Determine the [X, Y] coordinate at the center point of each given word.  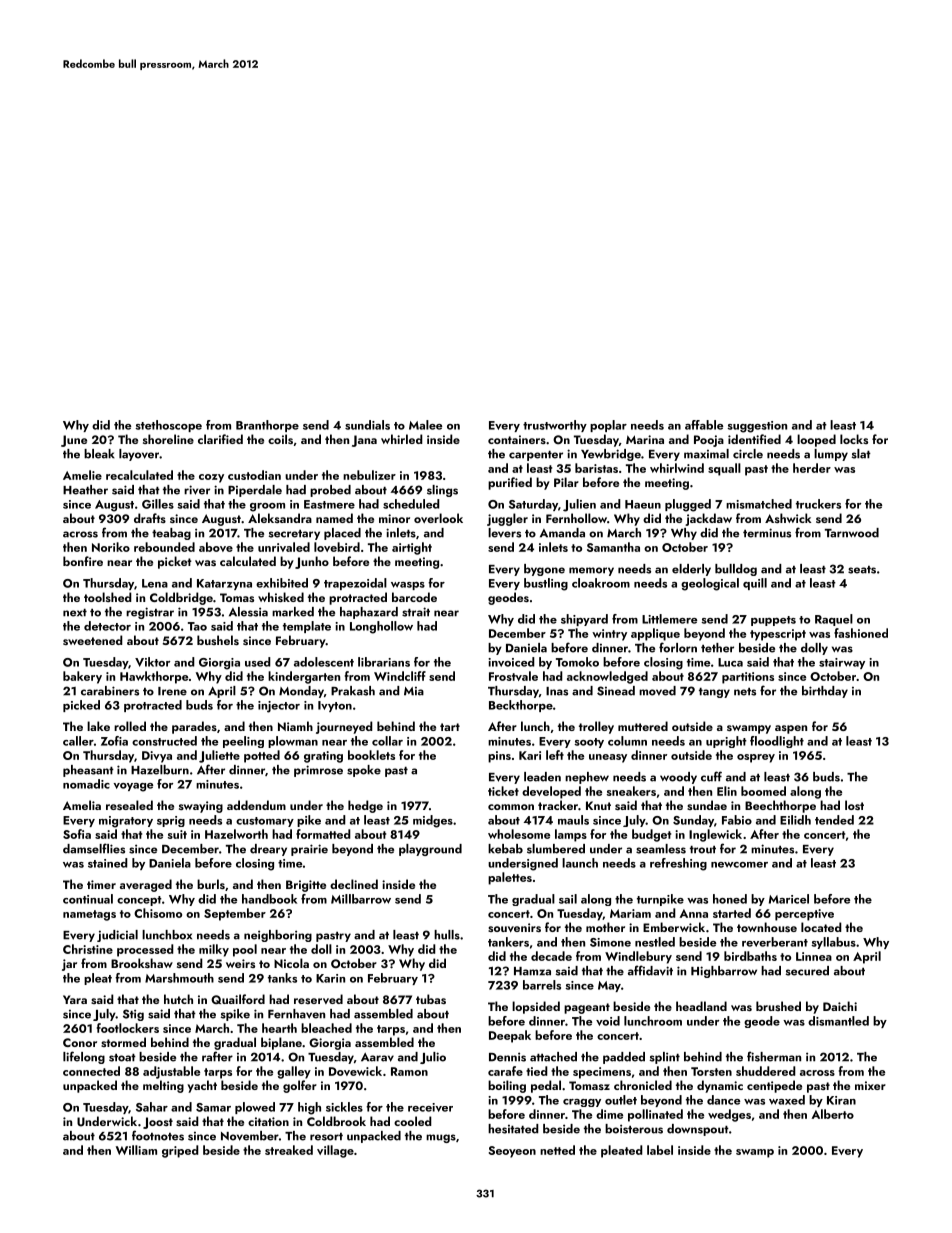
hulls [447, 935]
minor [394, 518]
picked [81, 706]
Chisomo [158, 913]
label [660, 1150]
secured [807, 971]
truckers [818, 504]
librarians [384, 662]
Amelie [82, 475]
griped [180, 1151]
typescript [778, 635]
